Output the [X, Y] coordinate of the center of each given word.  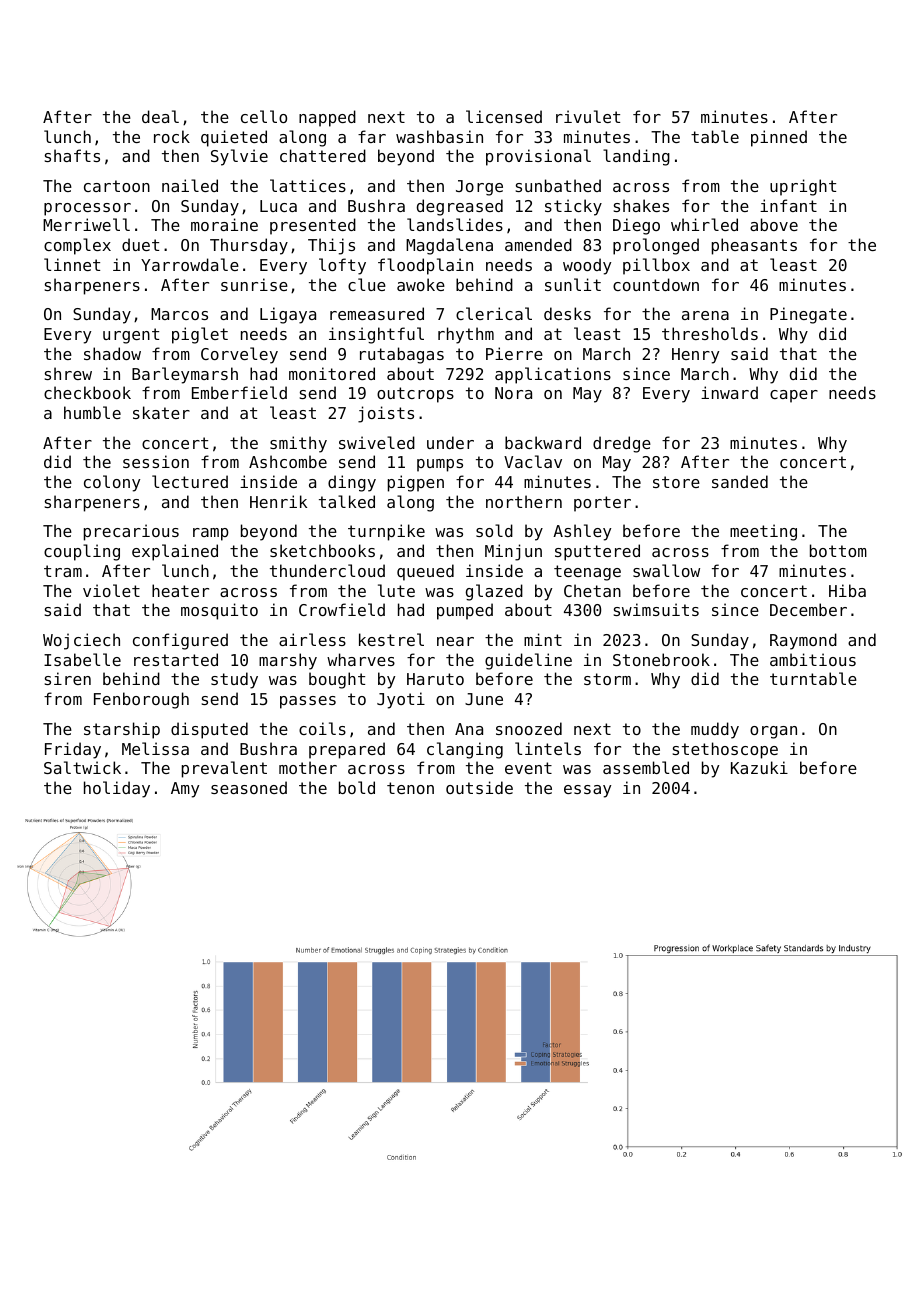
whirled [704, 224]
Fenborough [141, 700]
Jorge [479, 188]
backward [543, 442]
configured [180, 641]
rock [172, 136]
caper [794, 396]
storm [607, 679]
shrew [68, 373]
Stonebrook [661, 659]
